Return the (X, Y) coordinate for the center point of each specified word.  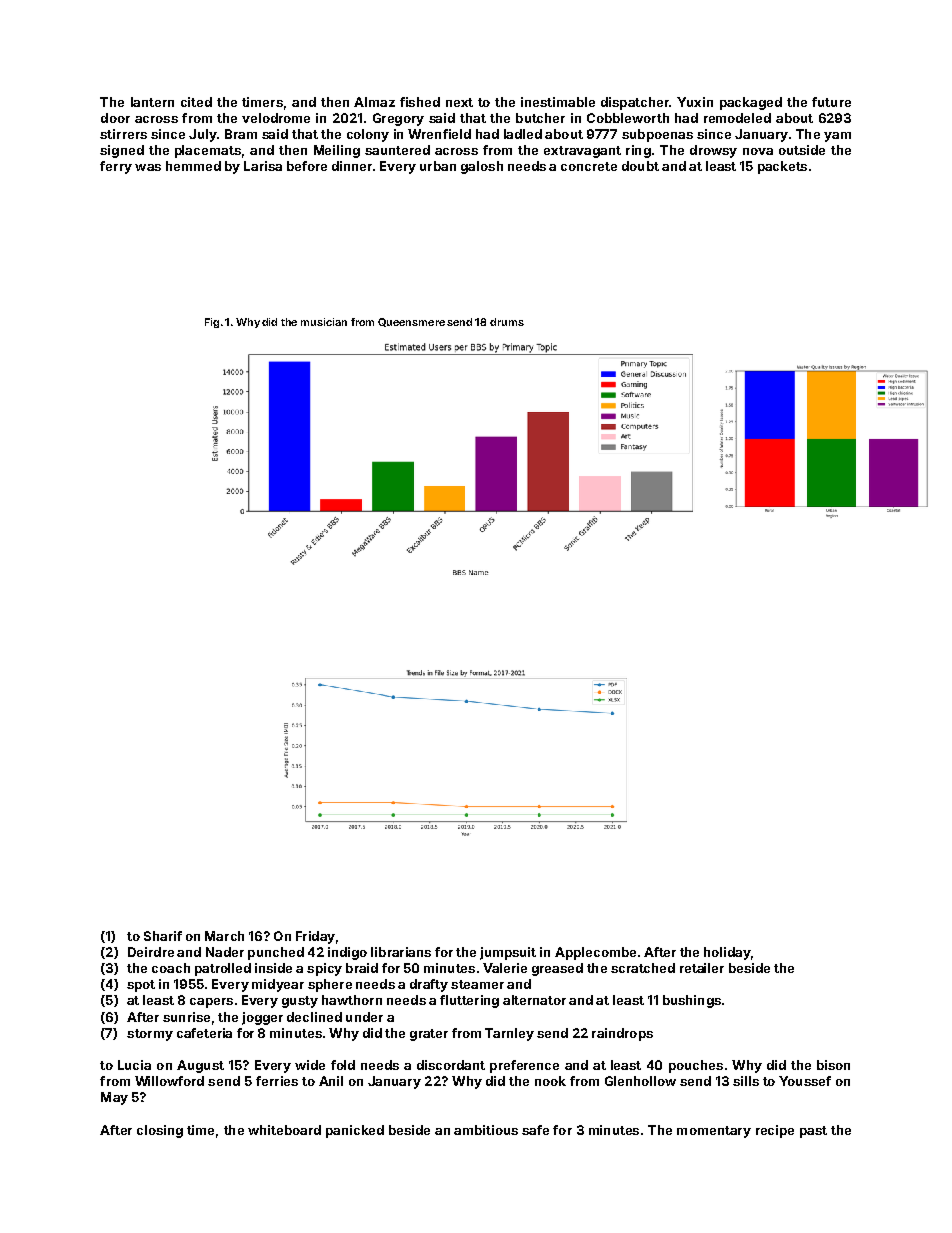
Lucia (134, 1065)
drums (507, 322)
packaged (751, 103)
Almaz (374, 102)
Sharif (163, 936)
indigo (347, 953)
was (148, 167)
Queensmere (411, 322)
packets (782, 167)
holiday (727, 953)
